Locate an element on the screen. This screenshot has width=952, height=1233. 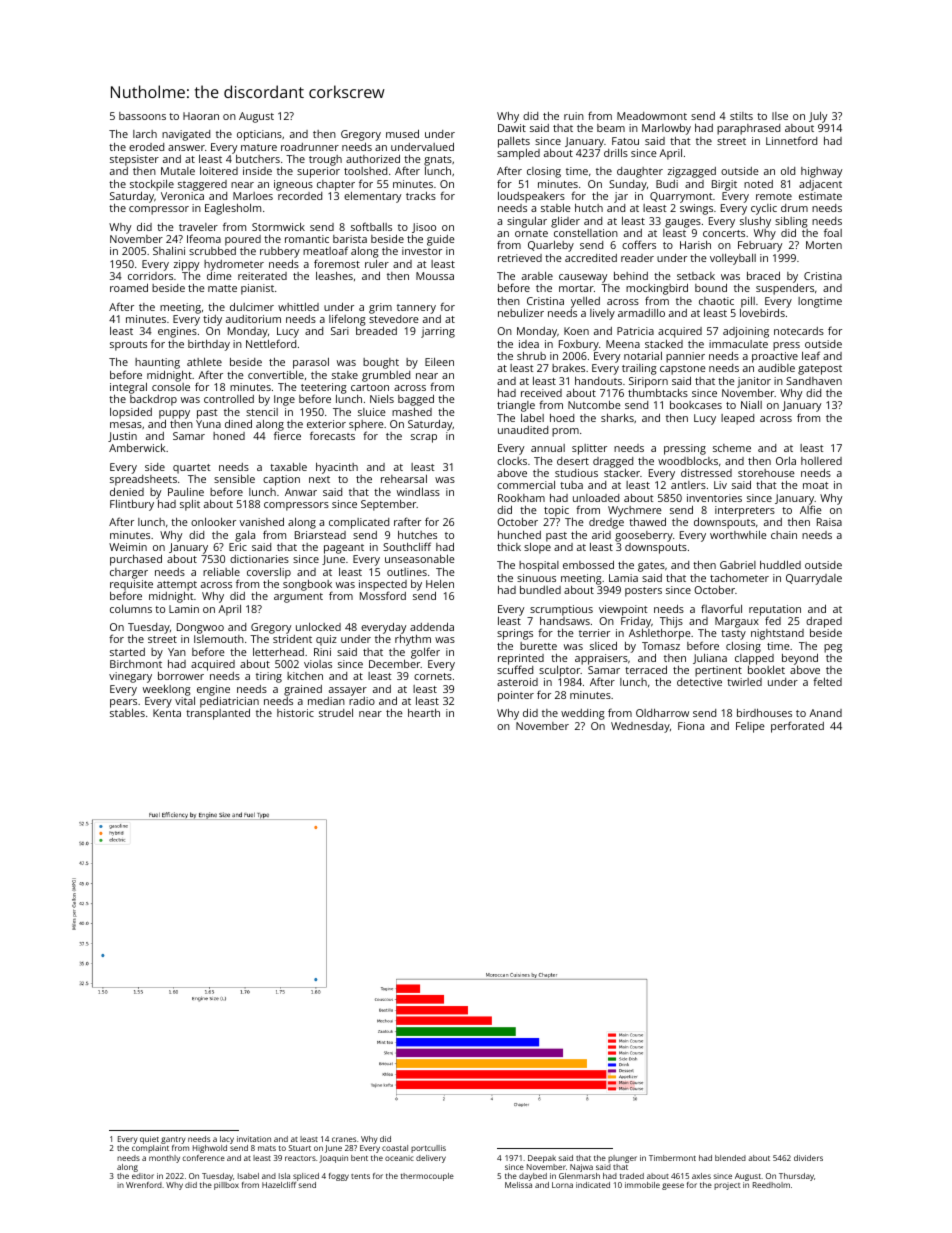
Hazelcliff is located at coordinates (279, 1185).
